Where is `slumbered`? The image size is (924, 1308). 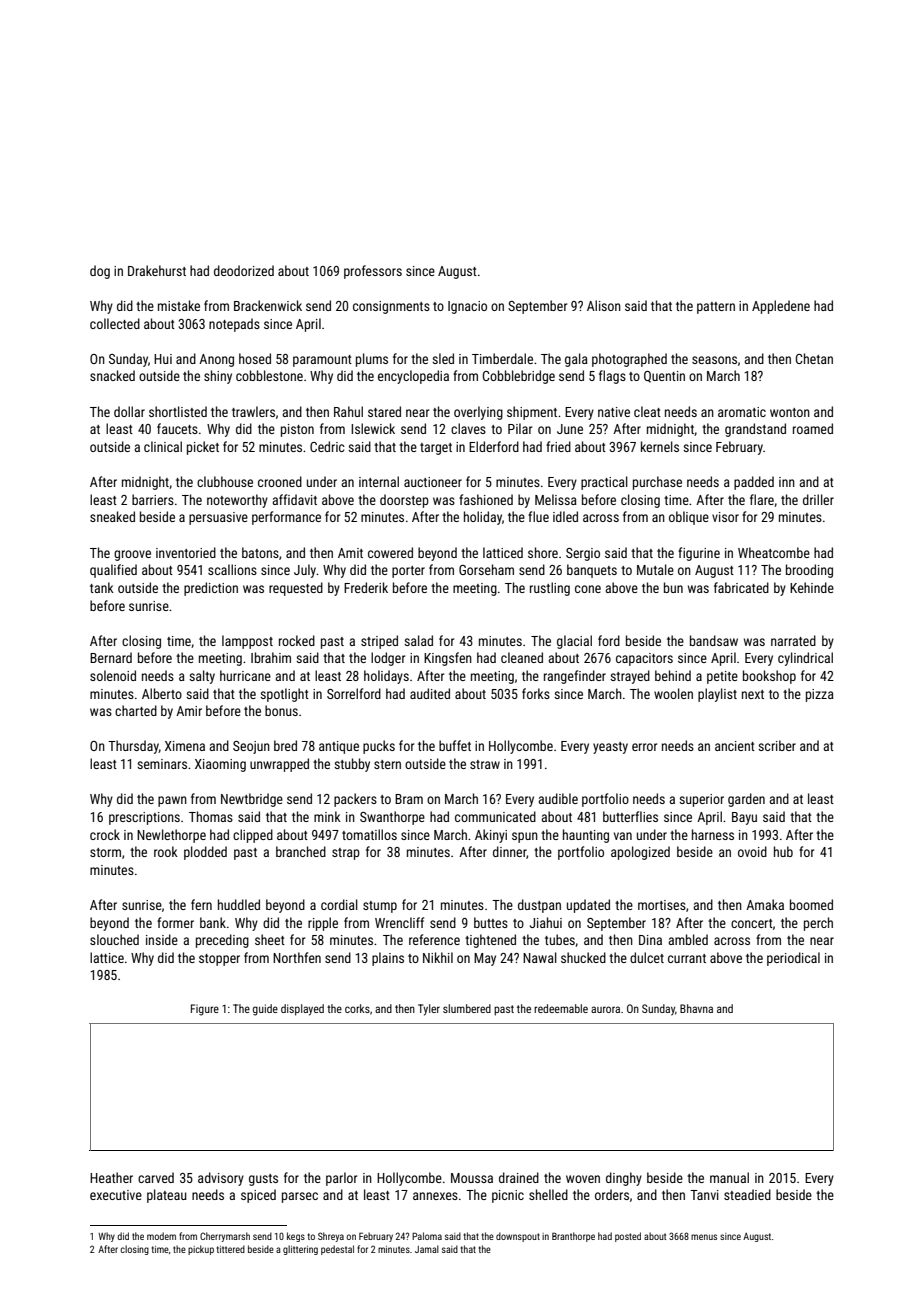
slumbered is located at coordinates (467, 1008).
